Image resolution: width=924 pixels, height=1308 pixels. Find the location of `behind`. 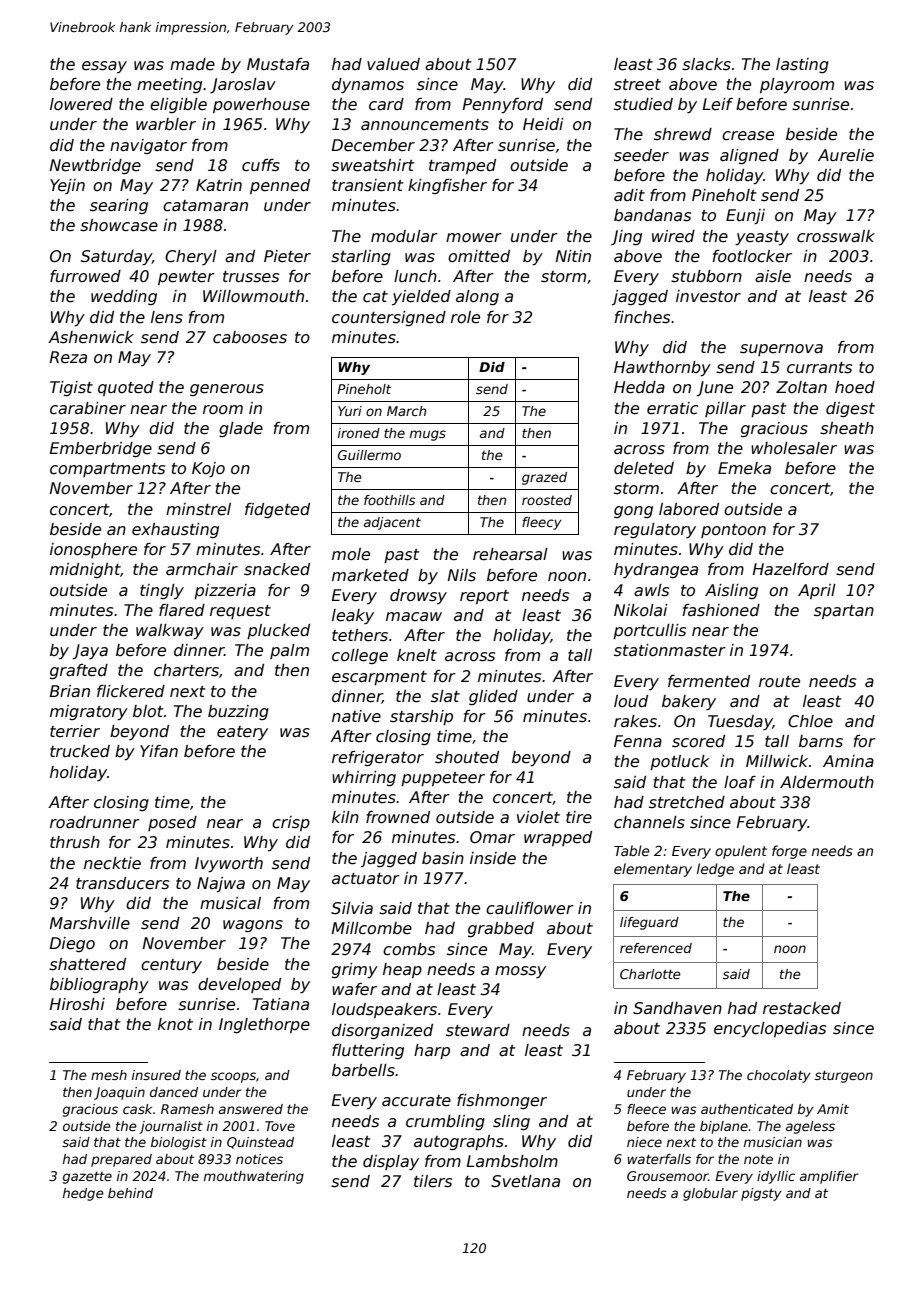

behind is located at coordinates (130, 1193).
